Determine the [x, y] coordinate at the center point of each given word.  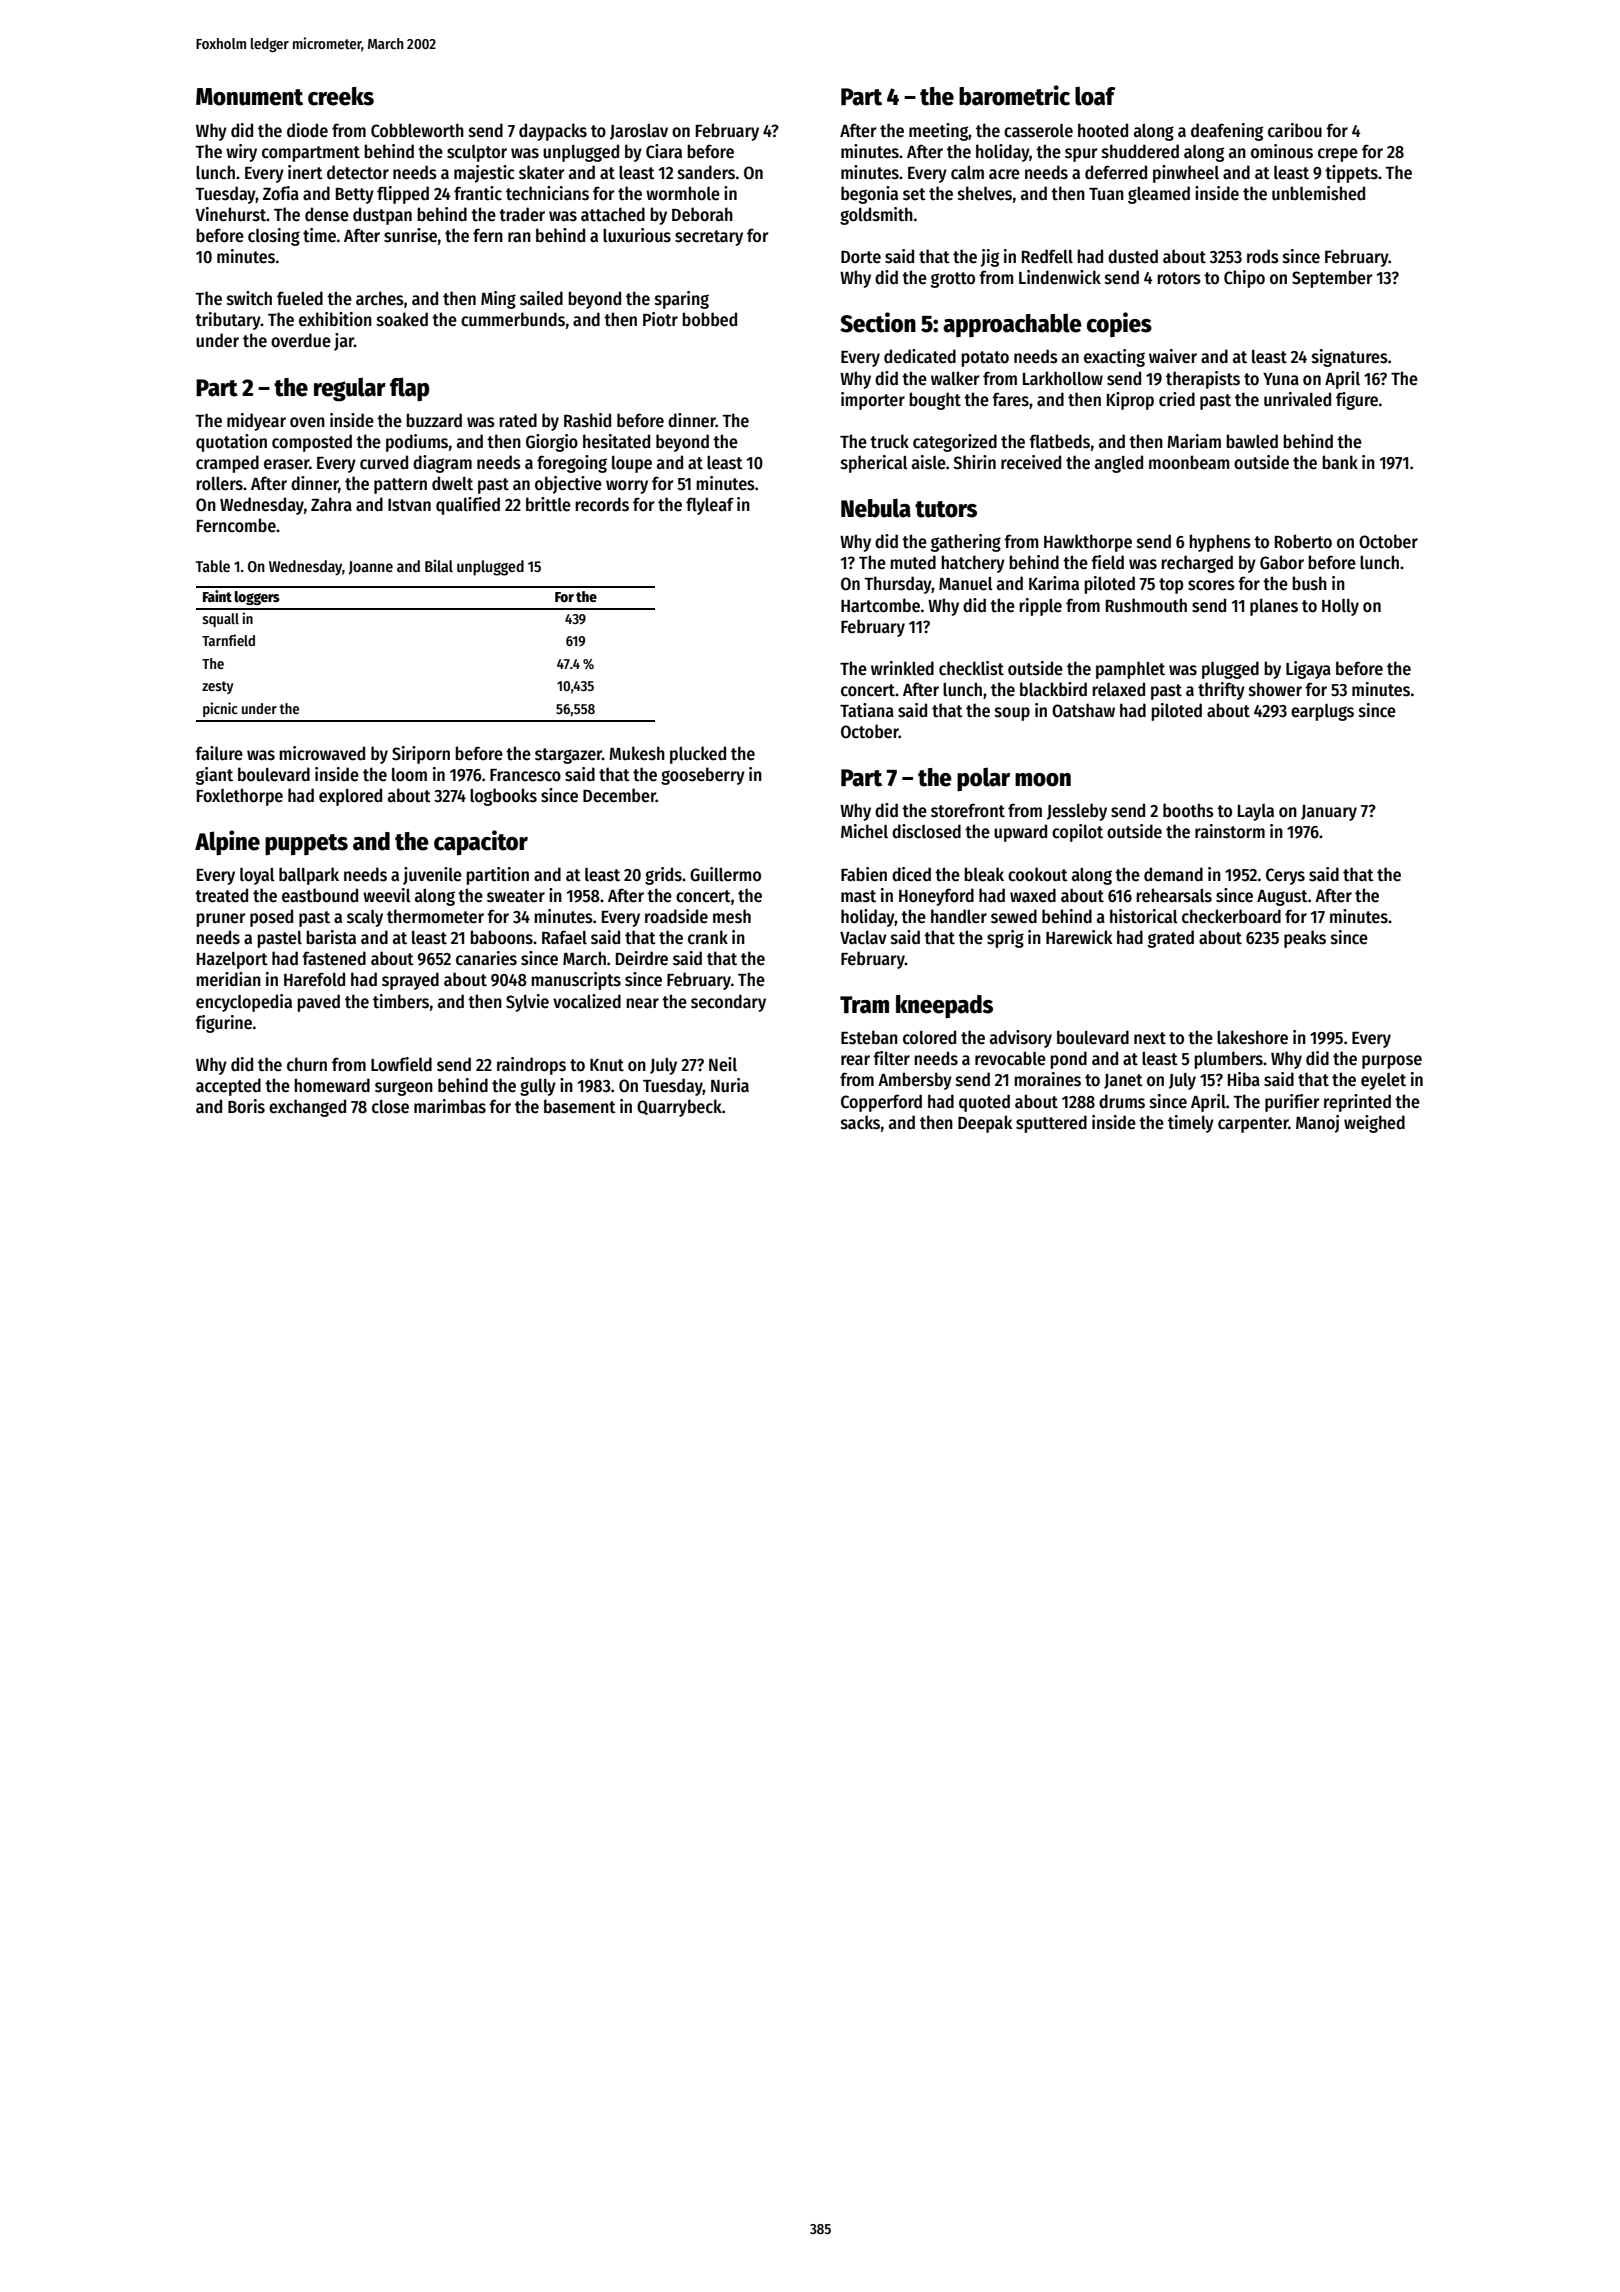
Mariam [1194, 441]
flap [410, 389]
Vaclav [863, 938]
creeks [341, 96]
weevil [387, 895]
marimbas [450, 1106]
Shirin [974, 462]
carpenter [1253, 1125]
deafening [1227, 132]
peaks [1305, 939]
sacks [860, 1122]
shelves [985, 193]
